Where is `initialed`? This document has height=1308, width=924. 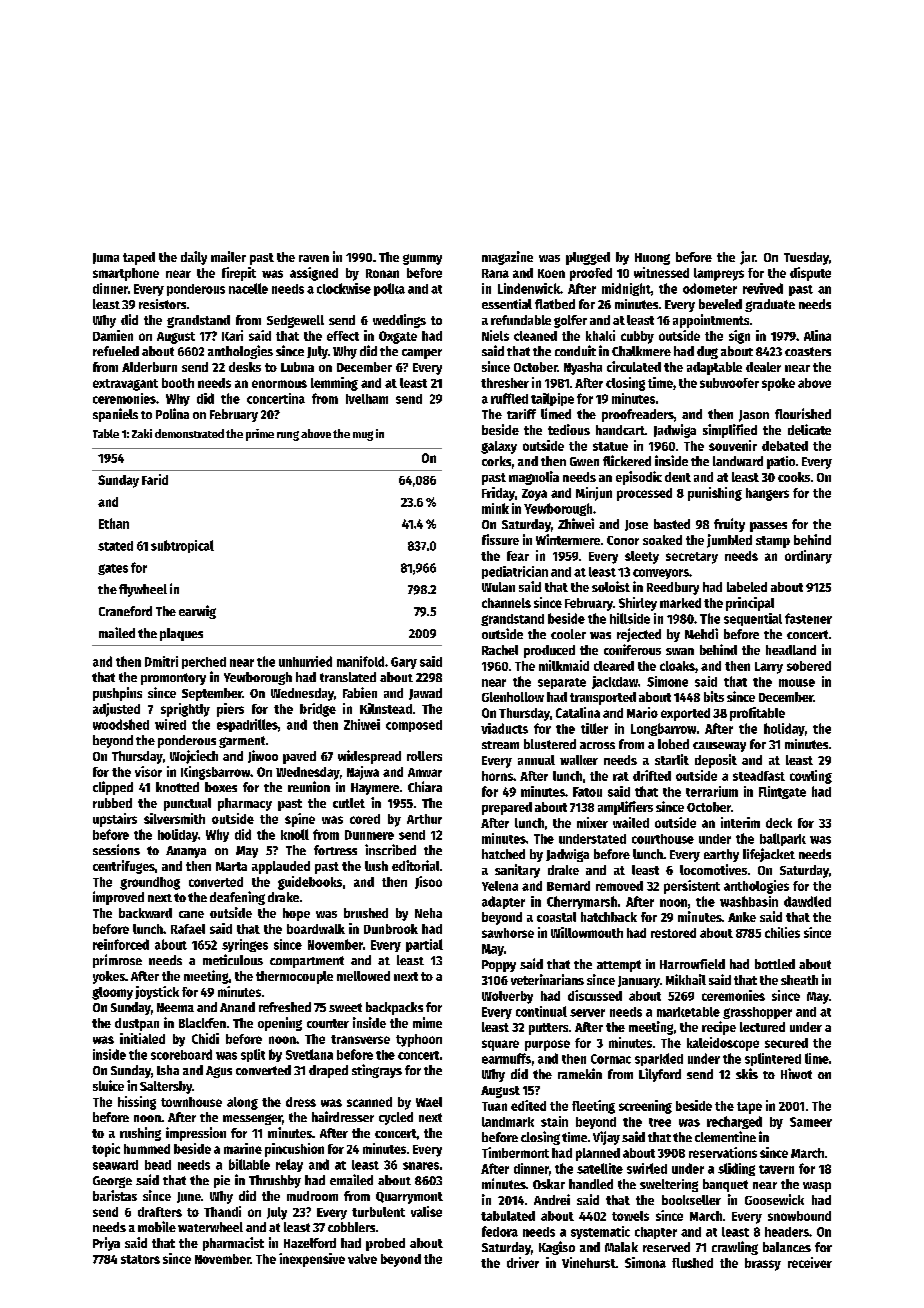 initialed is located at coordinates (142, 1038).
